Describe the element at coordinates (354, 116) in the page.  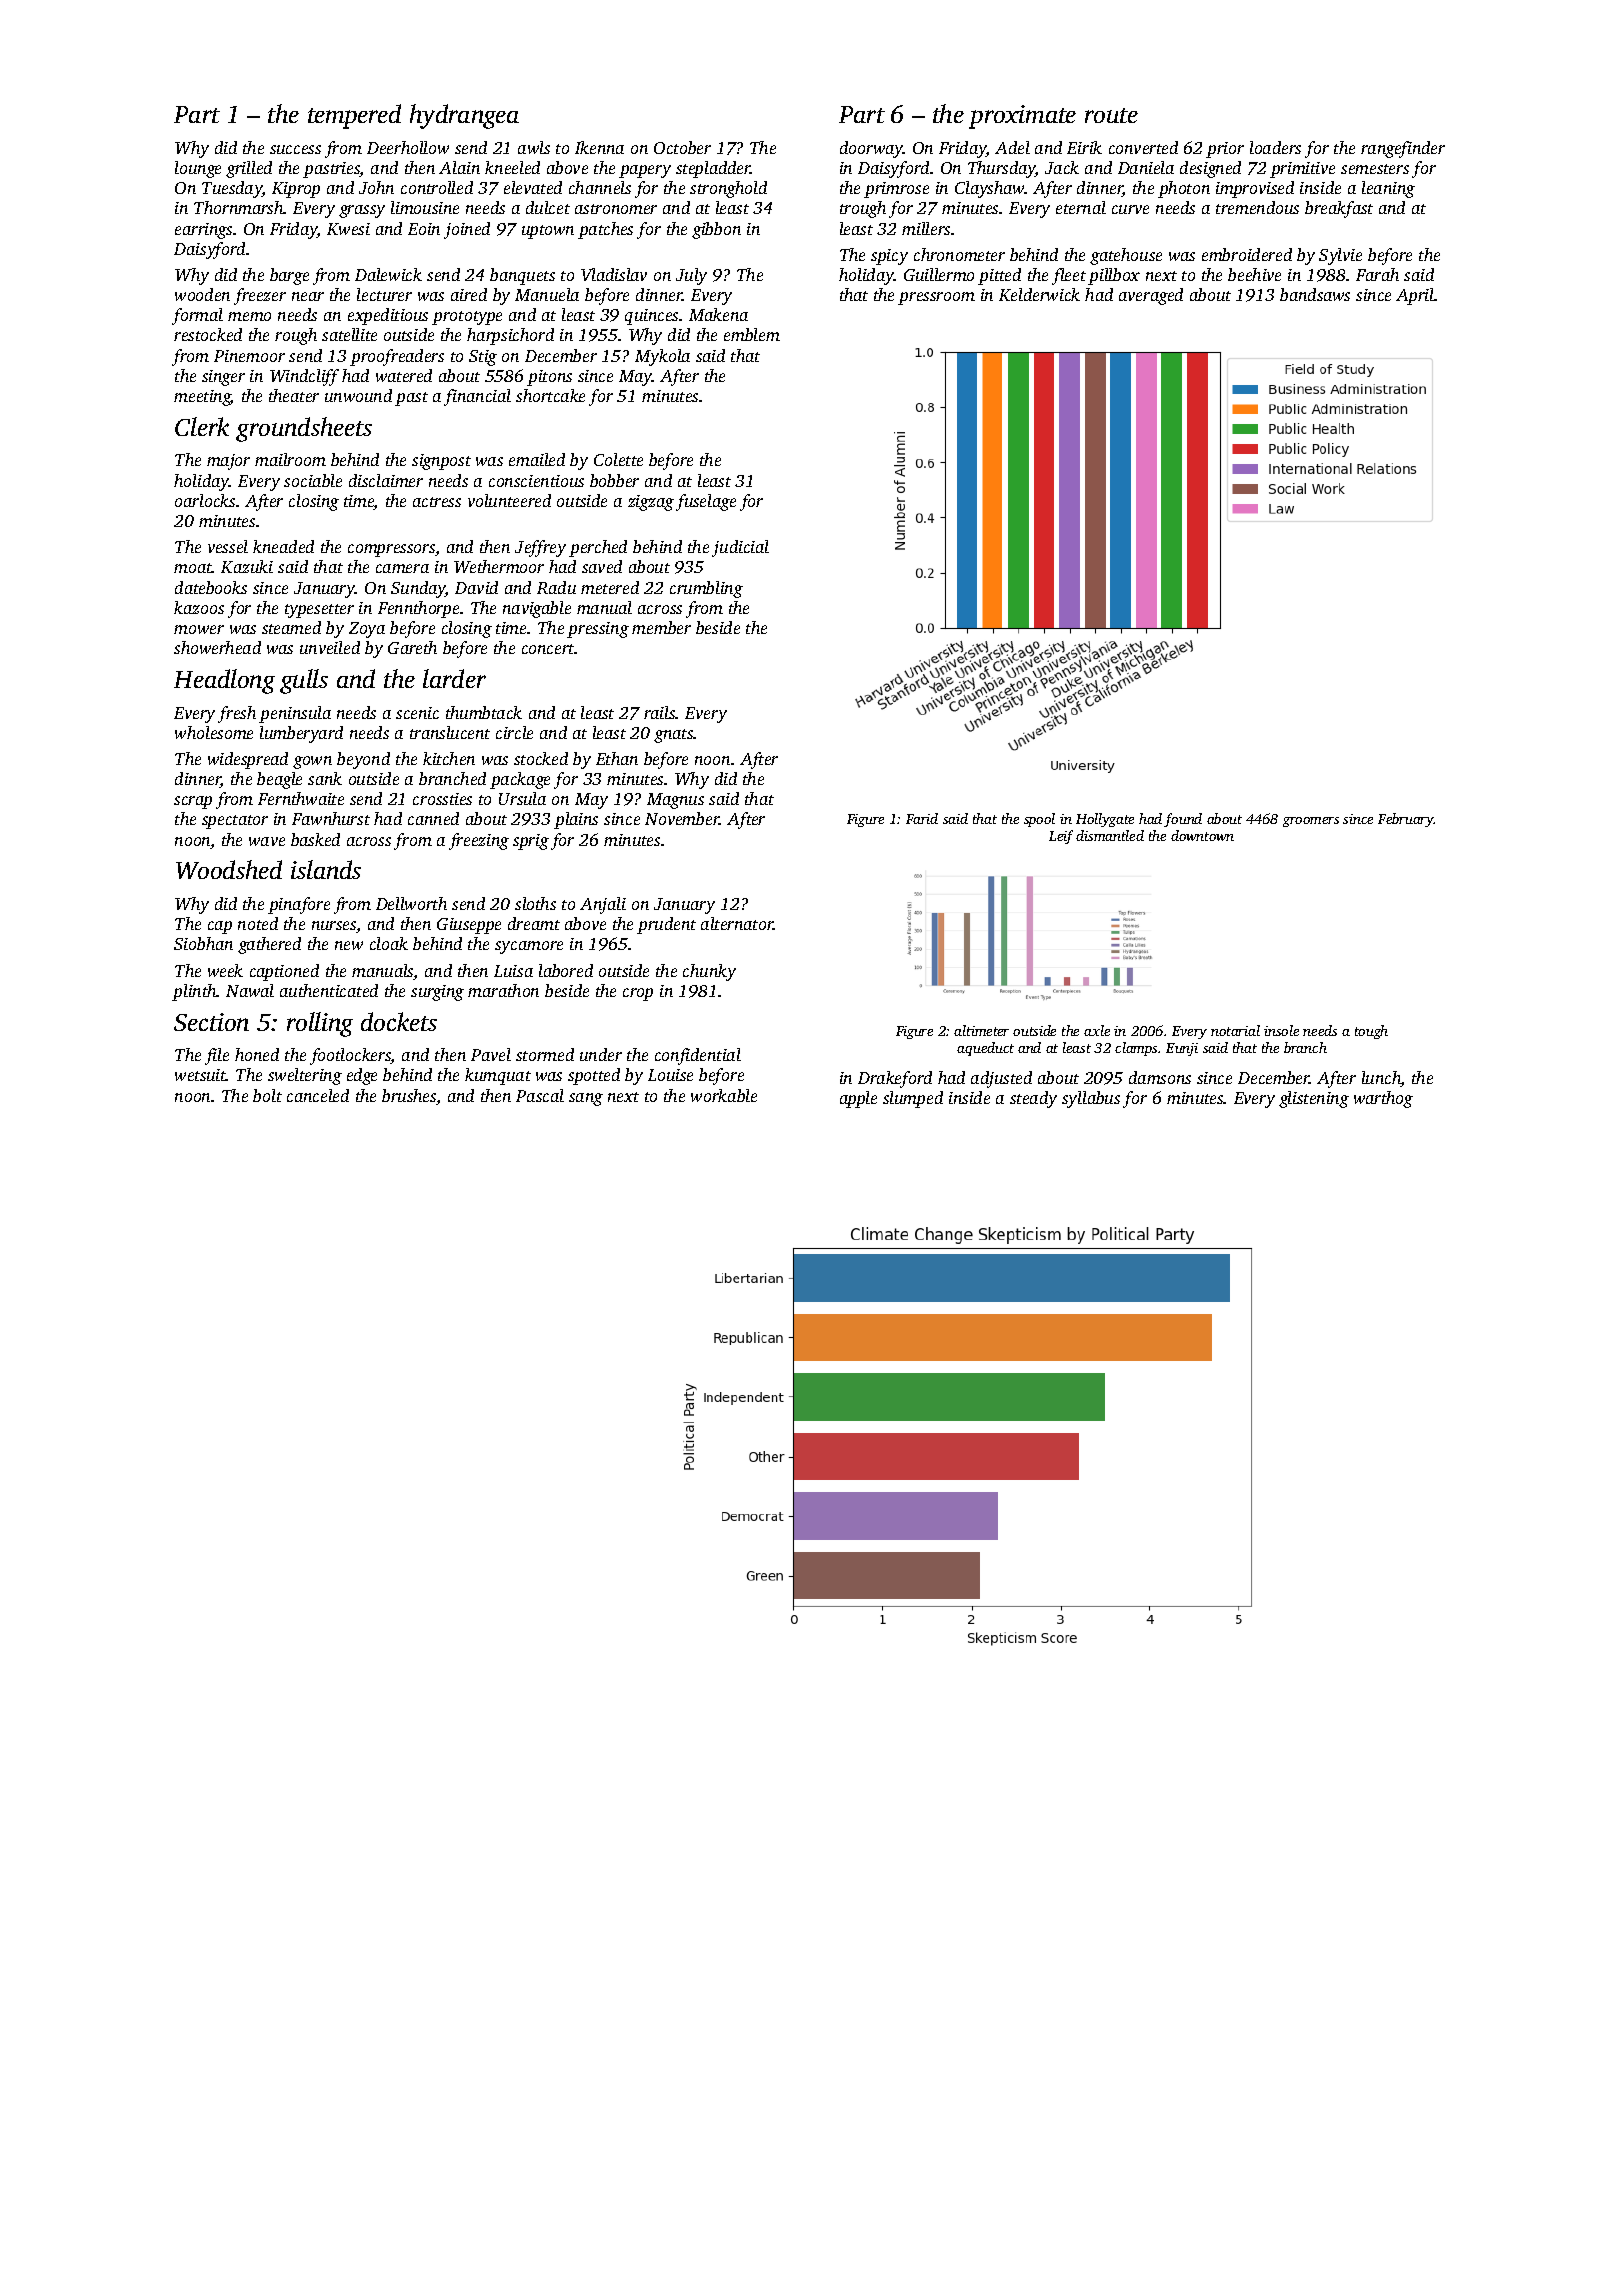
I see `tempered` at that location.
